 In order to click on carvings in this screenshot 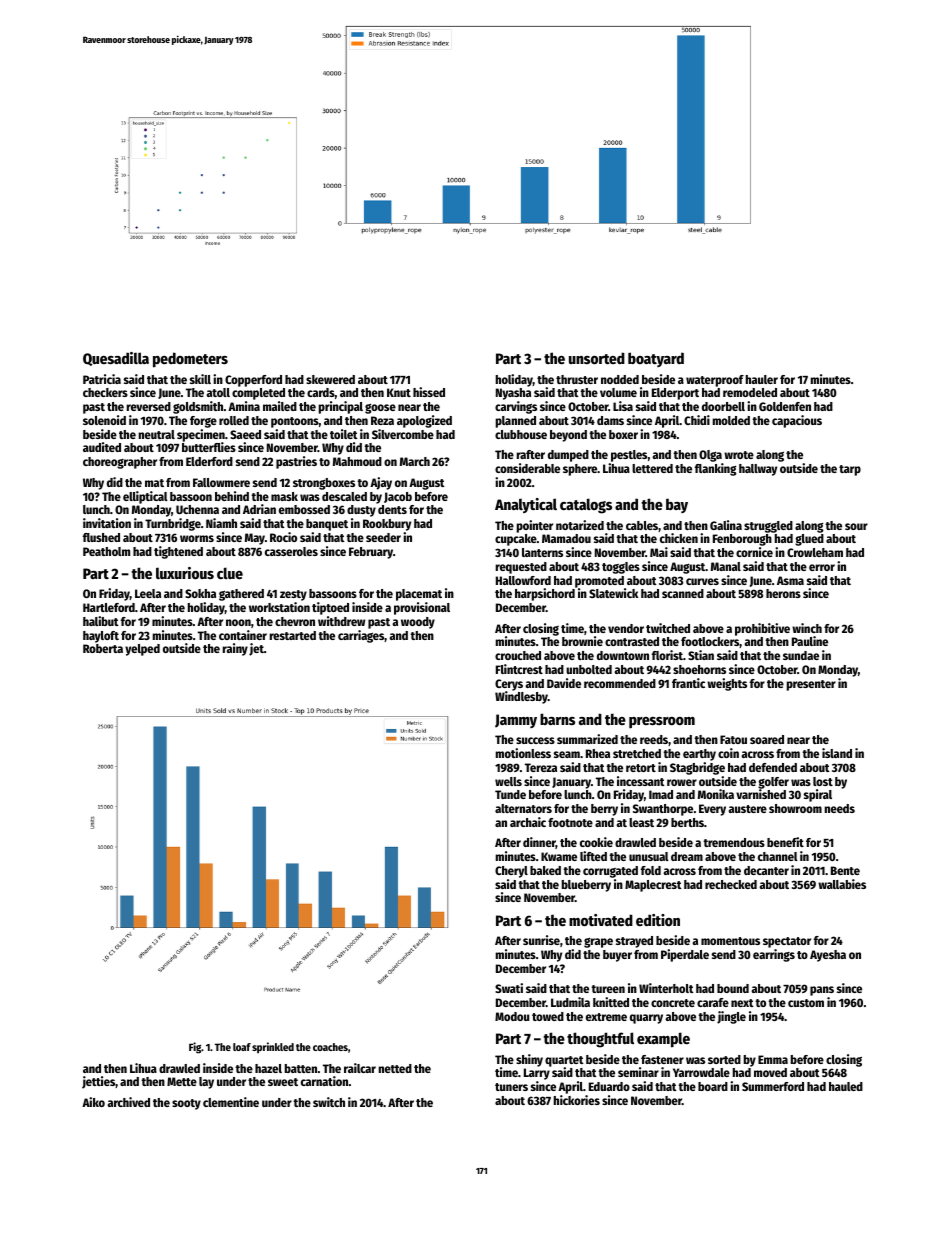, I will do `click(516, 407)`.
